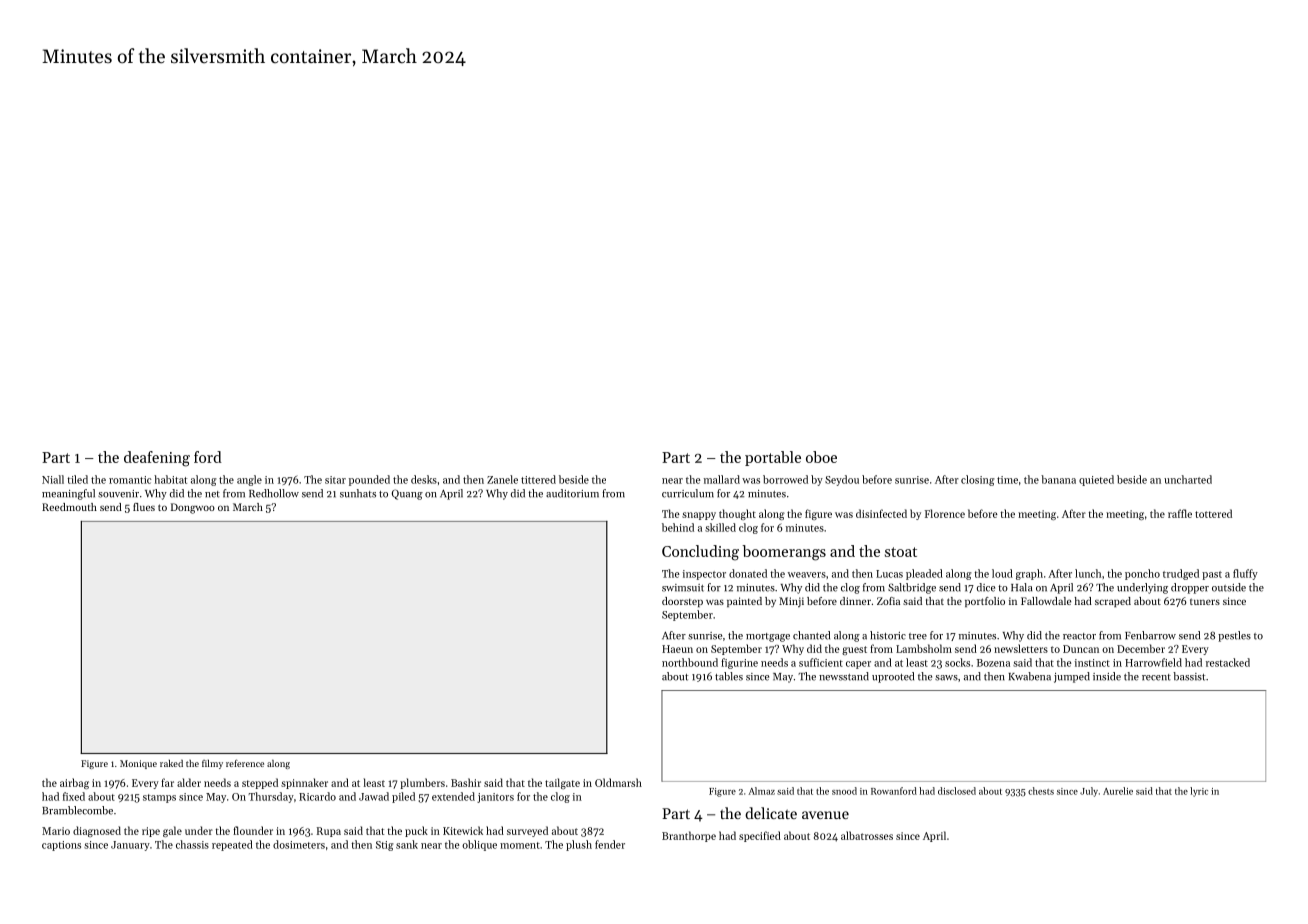 This screenshot has height=924, width=1308. Describe the element at coordinates (704, 575) in the screenshot. I see `inspector` at that location.
